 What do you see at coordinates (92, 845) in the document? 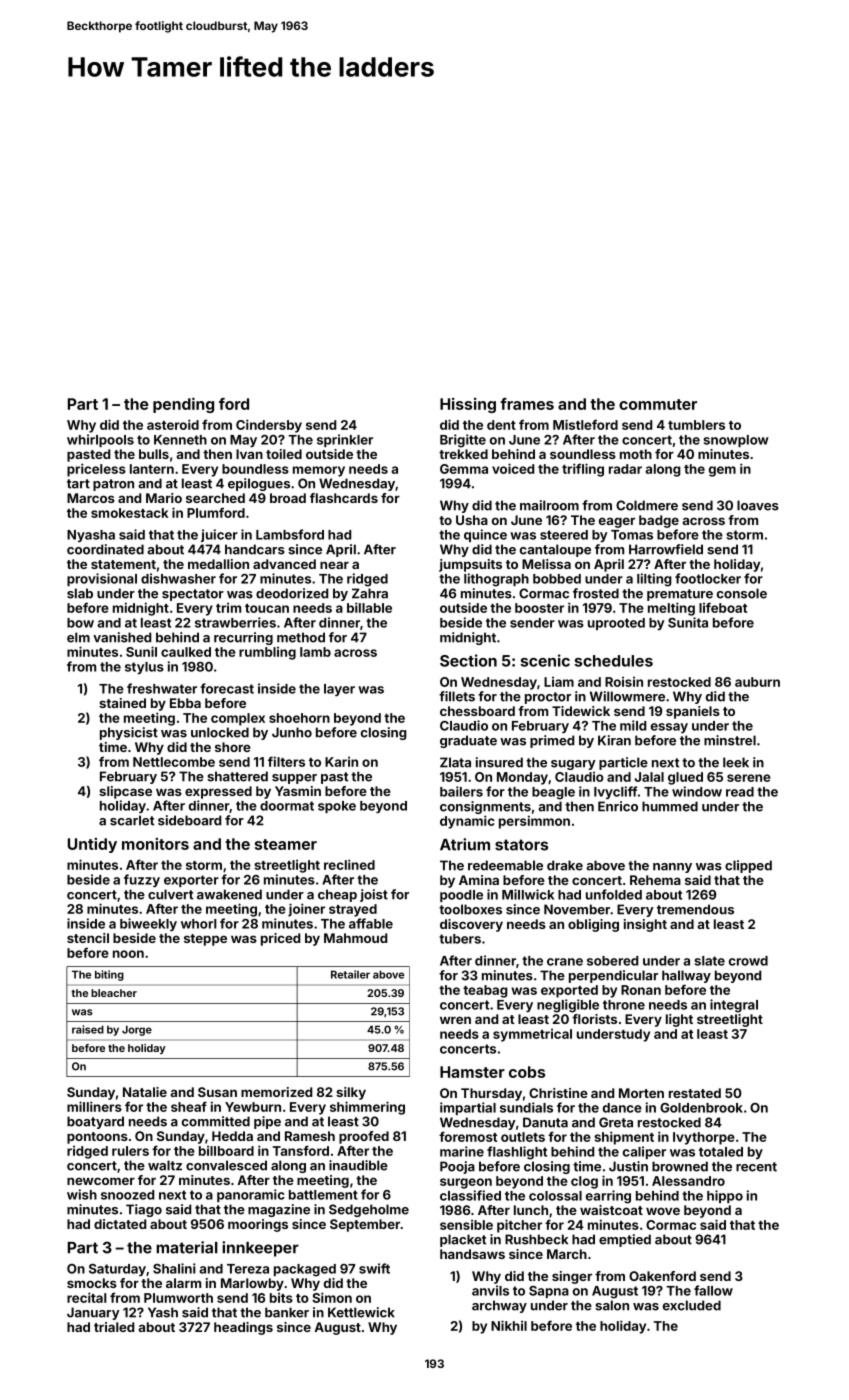
I see `Untidy` at bounding box center [92, 845].
